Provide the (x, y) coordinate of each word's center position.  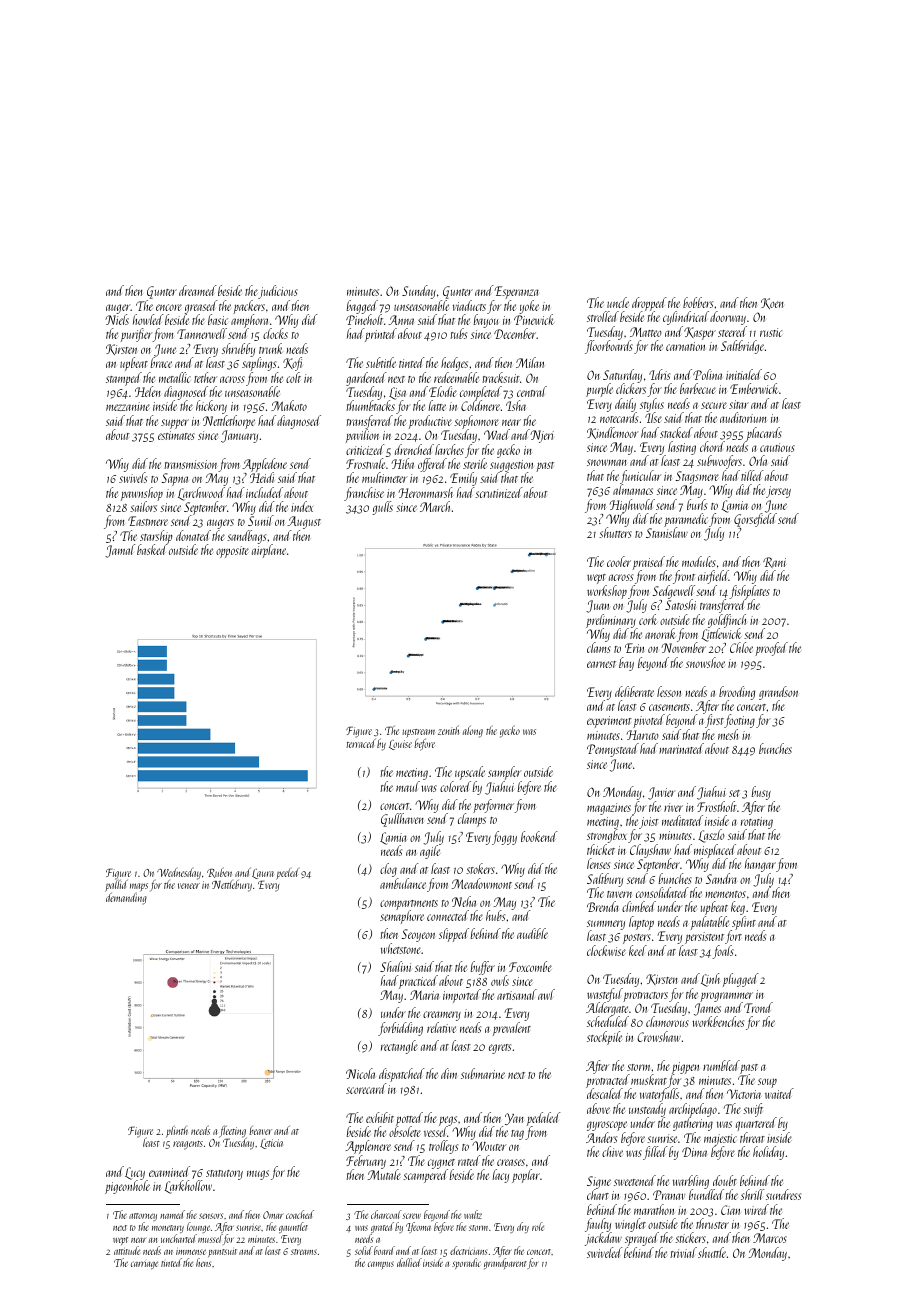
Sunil (260, 521)
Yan (514, 1119)
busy (761, 793)
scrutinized (499, 492)
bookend (539, 836)
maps (139, 888)
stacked (676, 432)
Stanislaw (667, 533)
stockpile (604, 1038)
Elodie (443, 391)
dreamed (198, 290)
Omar (273, 1215)
